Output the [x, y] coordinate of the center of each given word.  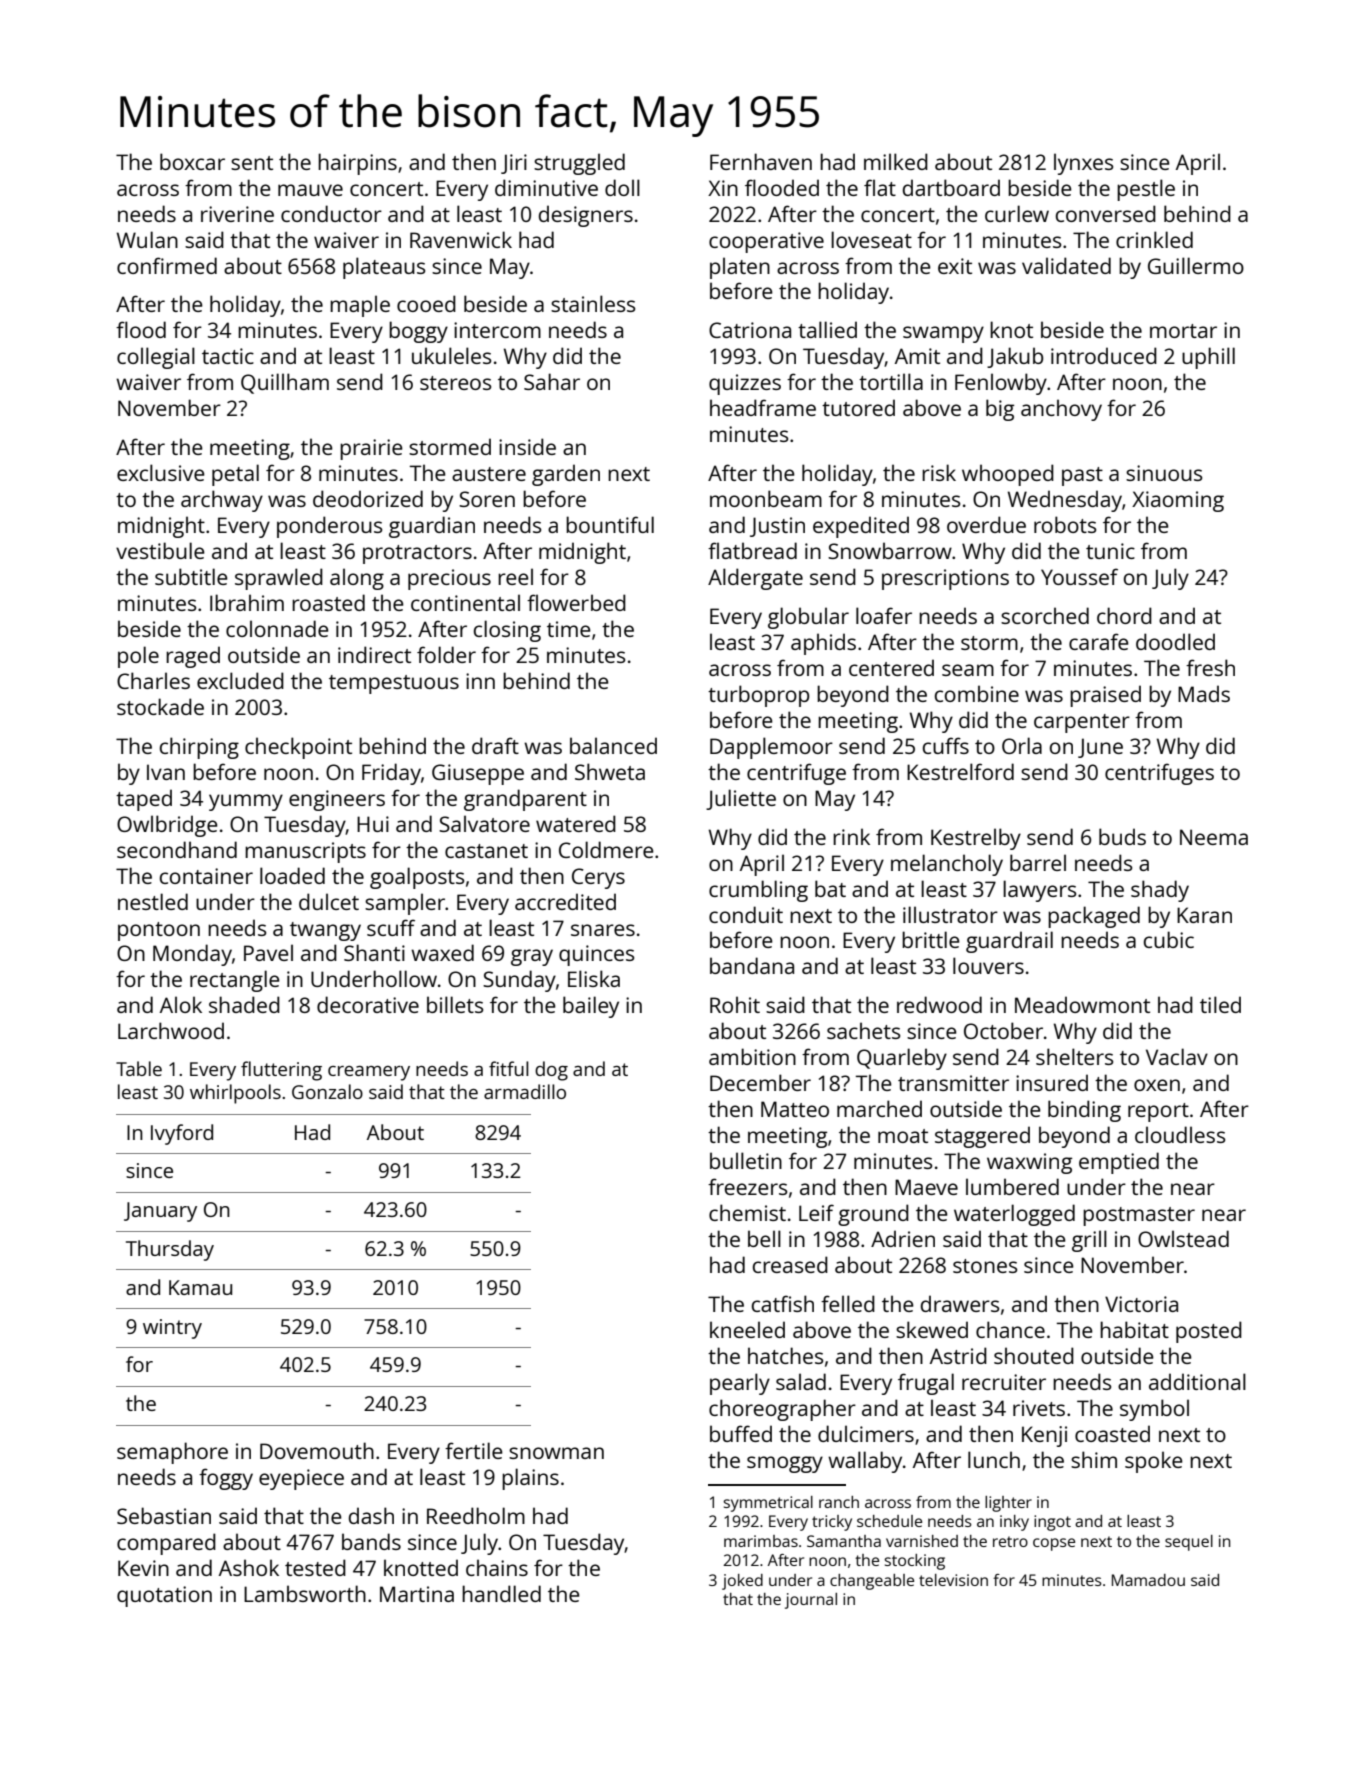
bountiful [610, 524]
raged [193, 657]
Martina [417, 1594]
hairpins [357, 164]
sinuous [1164, 473]
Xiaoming [1178, 501]
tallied [827, 329]
